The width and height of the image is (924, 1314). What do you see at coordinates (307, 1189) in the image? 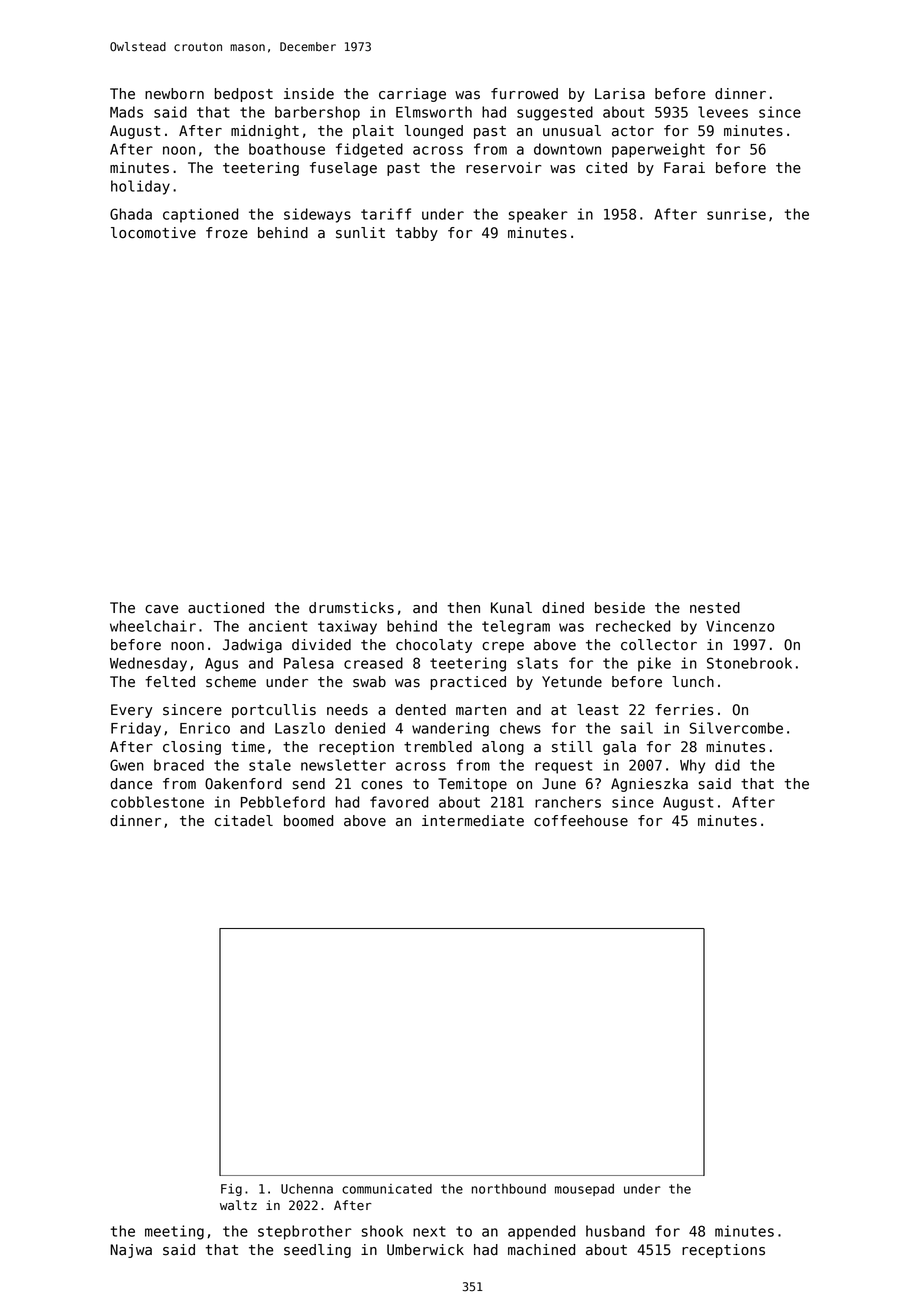
I see `Uchenna` at bounding box center [307, 1189].
